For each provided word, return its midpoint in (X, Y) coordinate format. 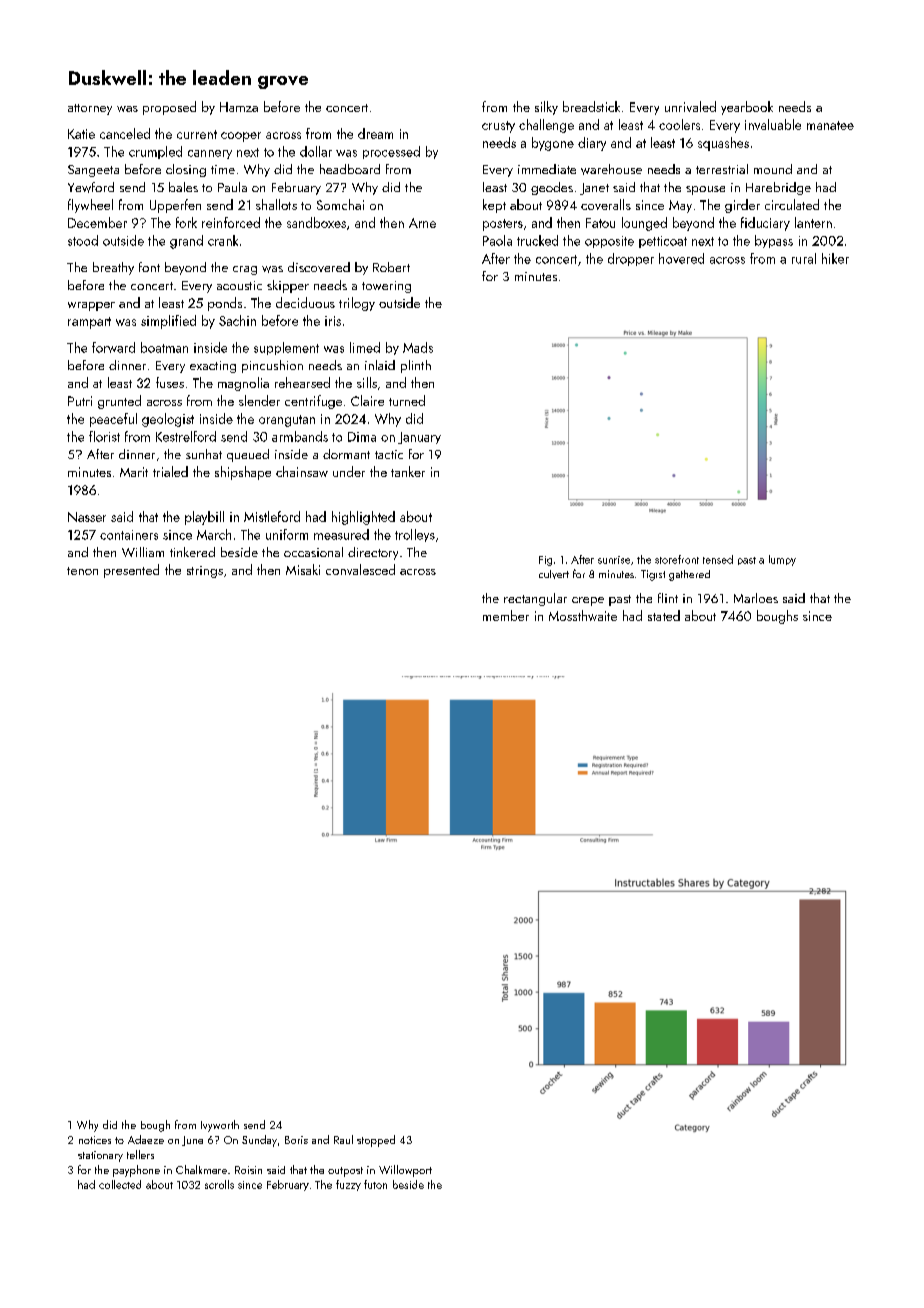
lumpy (782, 560)
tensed (718, 559)
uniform (287, 534)
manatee (830, 125)
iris (333, 321)
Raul (343, 1139)
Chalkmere (201, 1169)
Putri (80, 401)
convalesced (360, 569)
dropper (631, 259)
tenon (82, 571)
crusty (498, 127)
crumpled (155, 152)
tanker (408, 471)
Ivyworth (220, 1126)
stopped (376, 1141)
